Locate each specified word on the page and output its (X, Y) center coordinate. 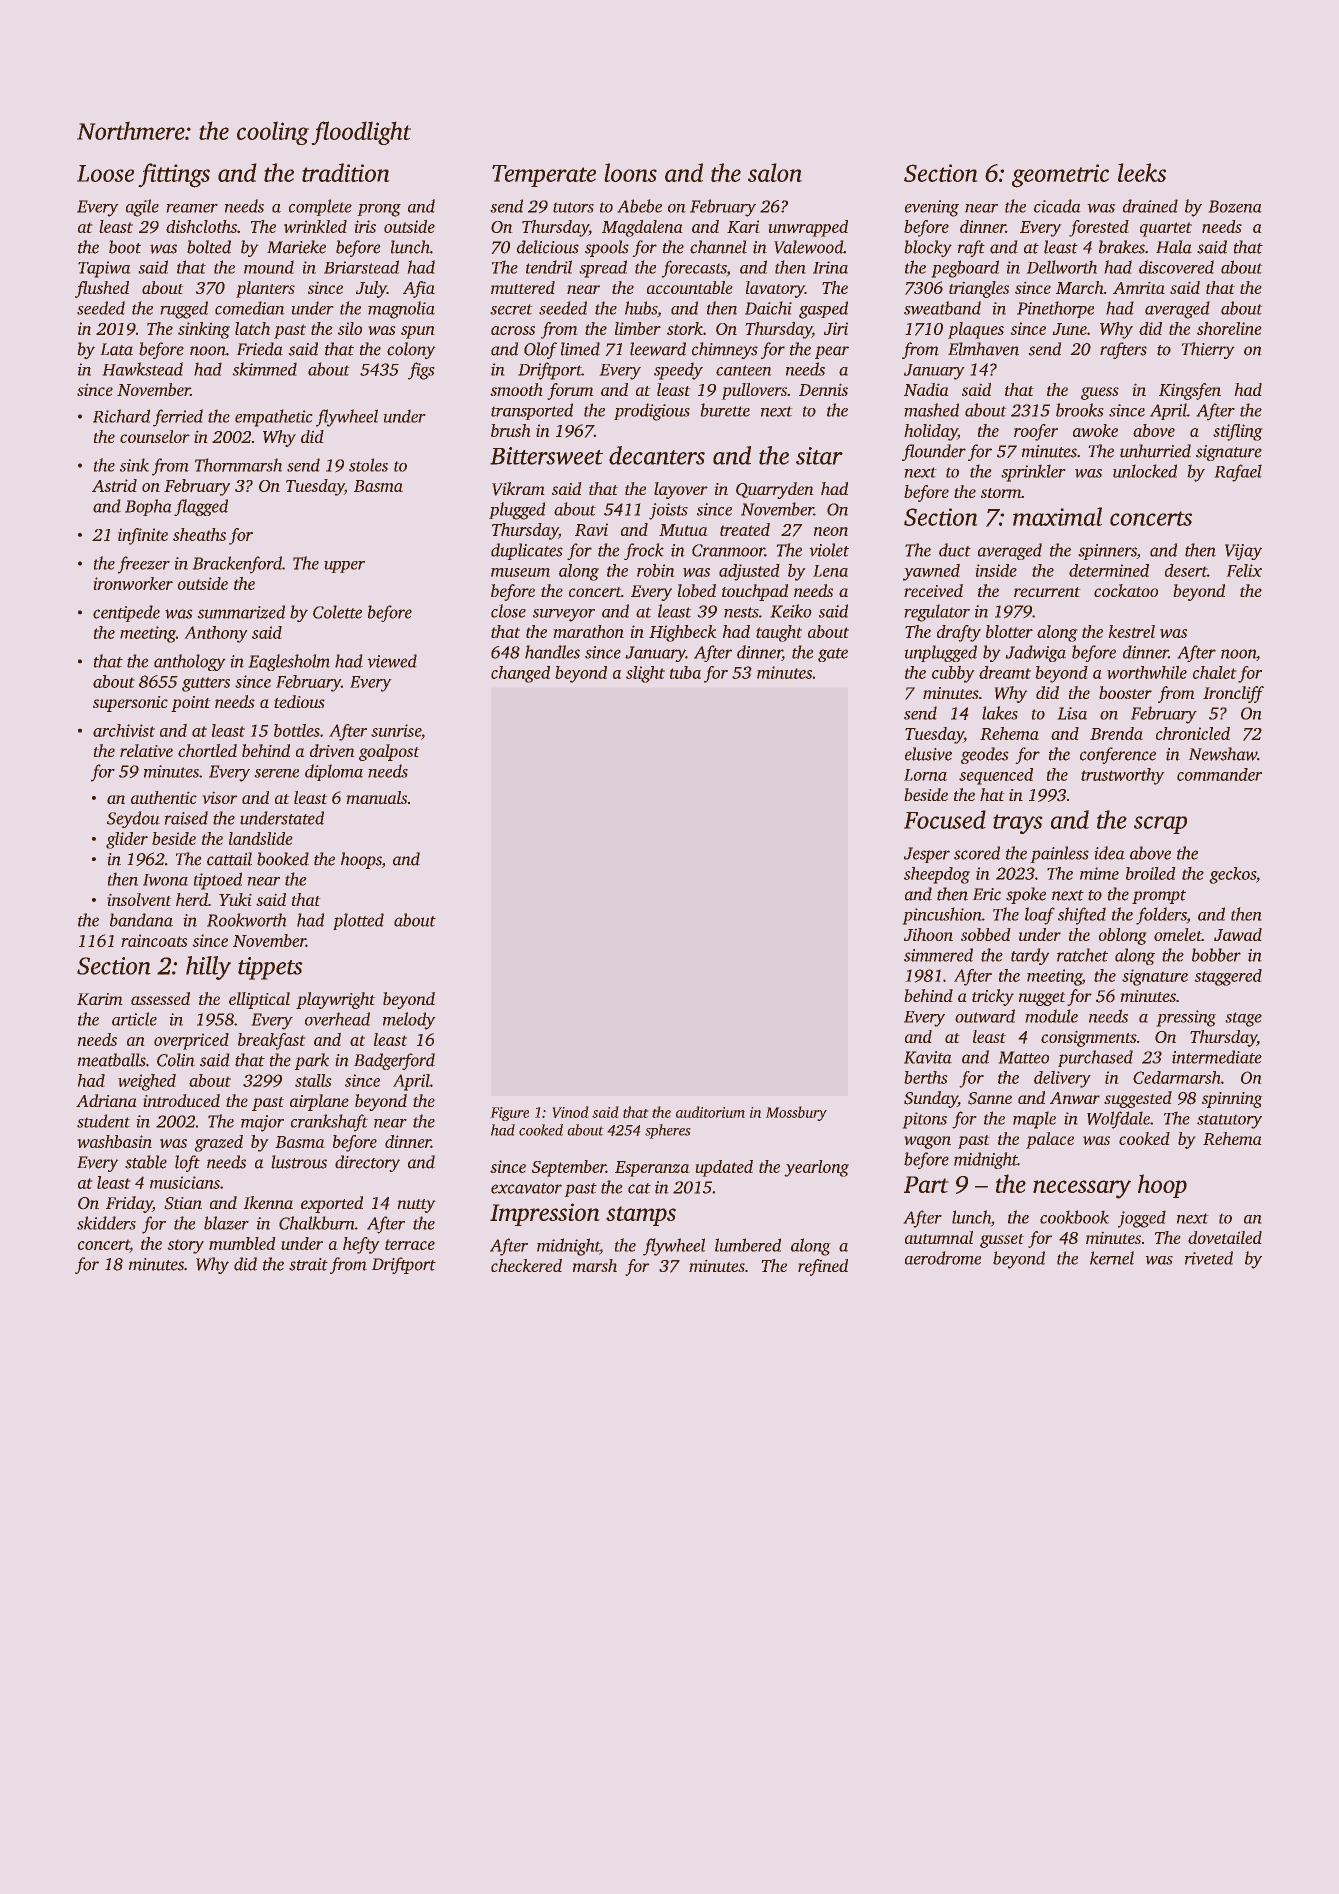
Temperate (544, 176)
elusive (928, 754)
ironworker (133, 583)
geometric (1060, 176)
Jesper (927, 855)
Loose (105, 173)
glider (127, 840)
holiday (931, 432)
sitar (819, 456)
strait (308, 1264)
